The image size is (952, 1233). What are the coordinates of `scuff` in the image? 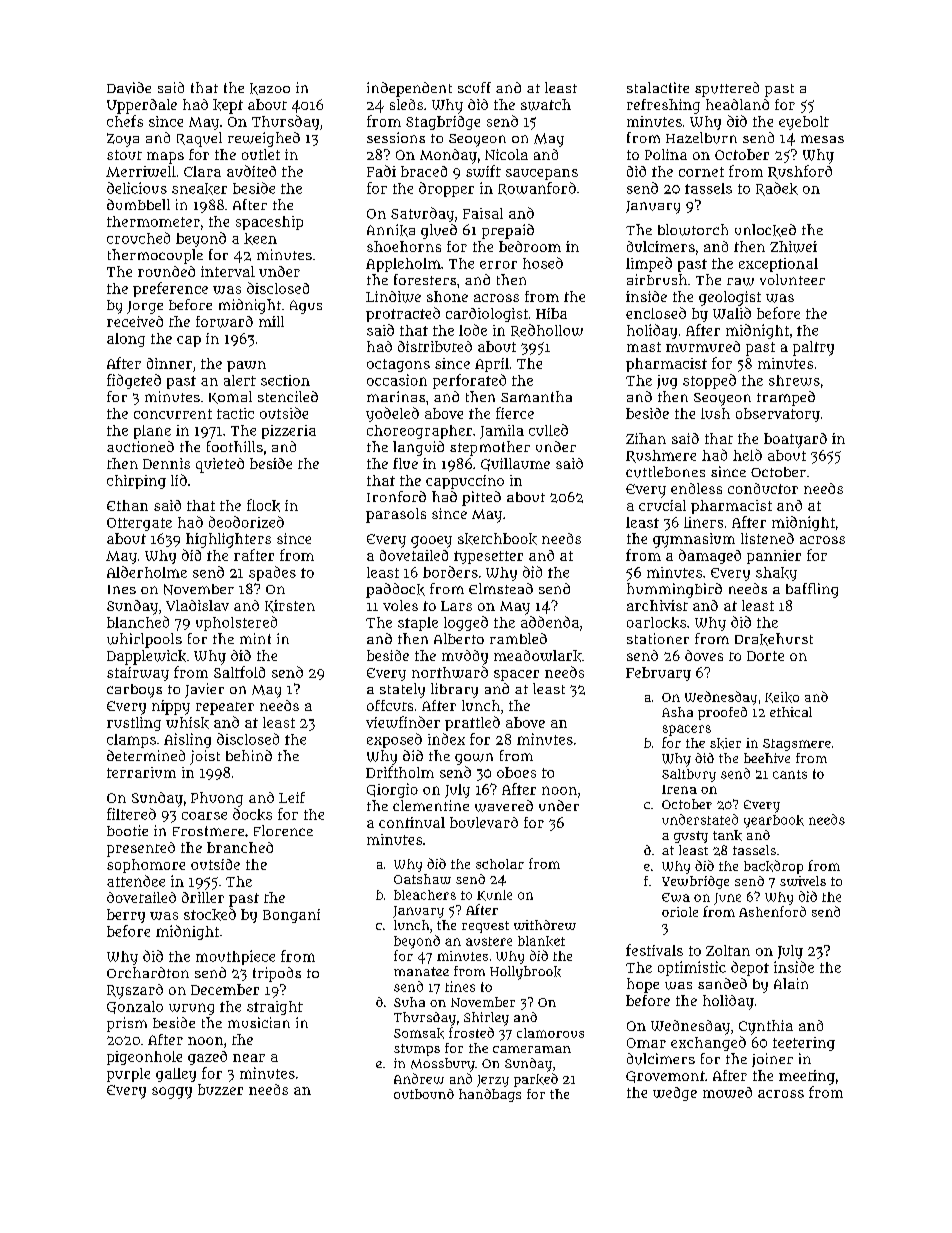 It's located at (474, 87).
